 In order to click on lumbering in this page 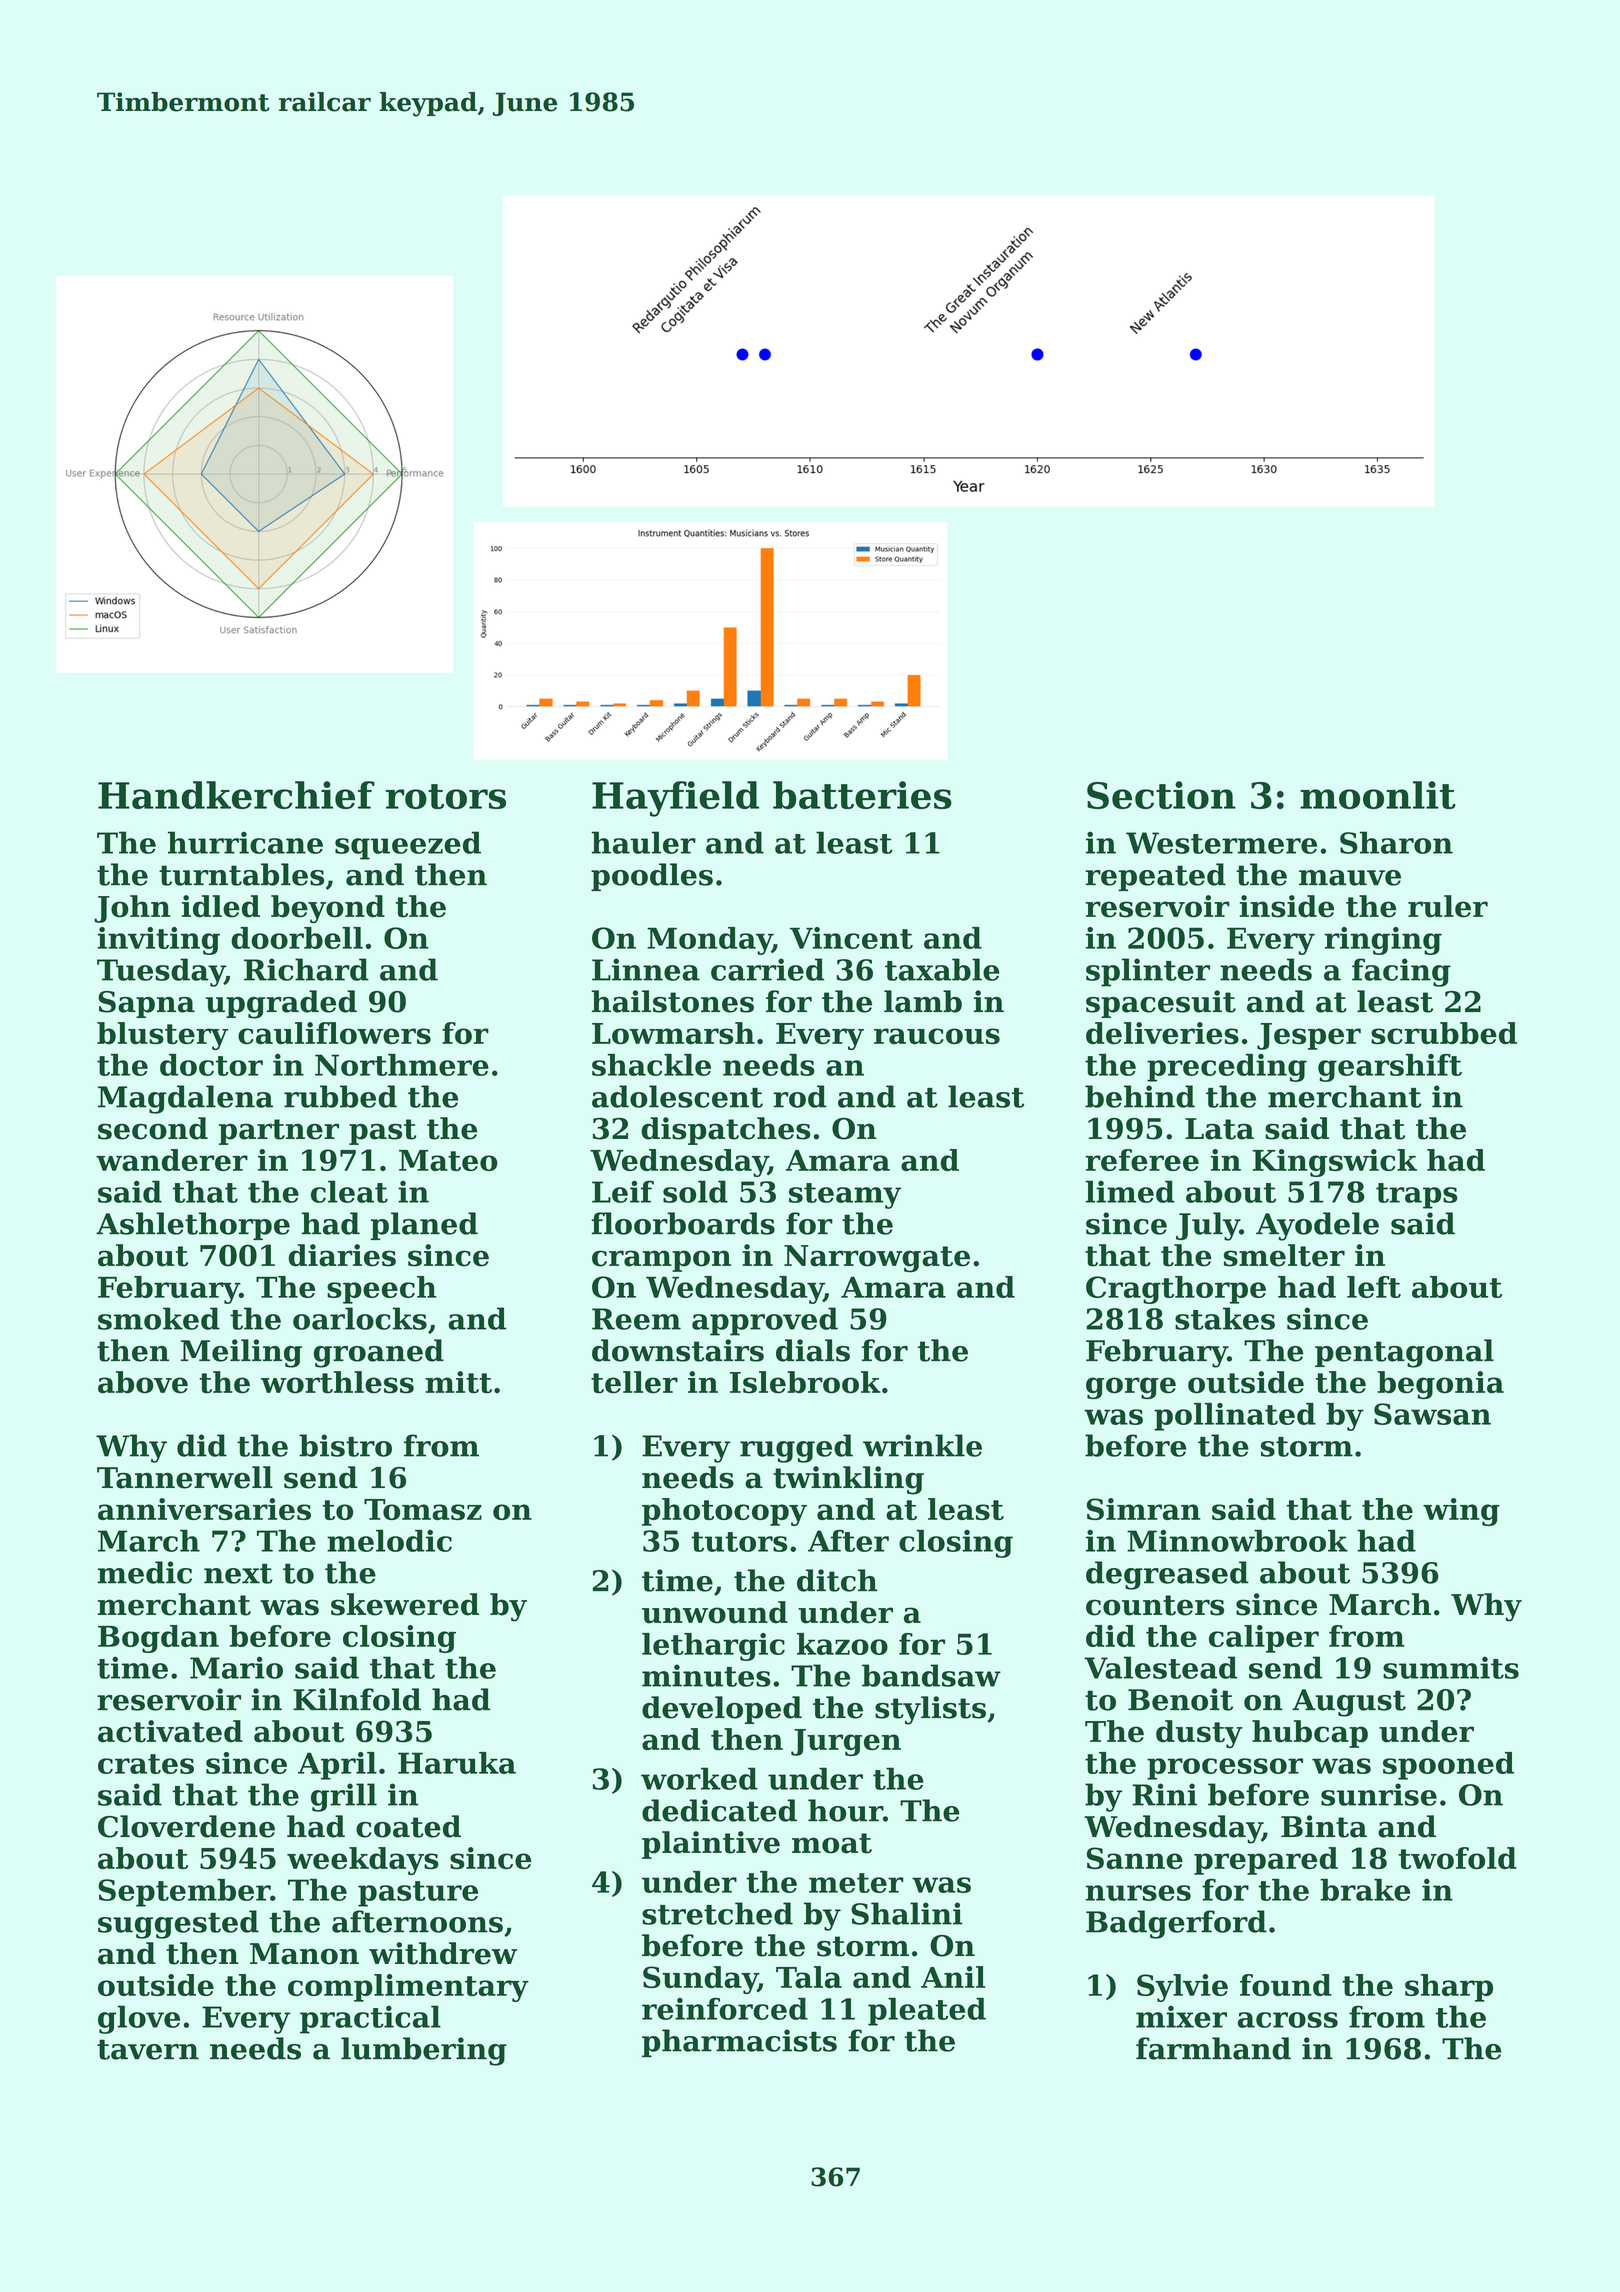, I will do `click(424, 2051)`.
